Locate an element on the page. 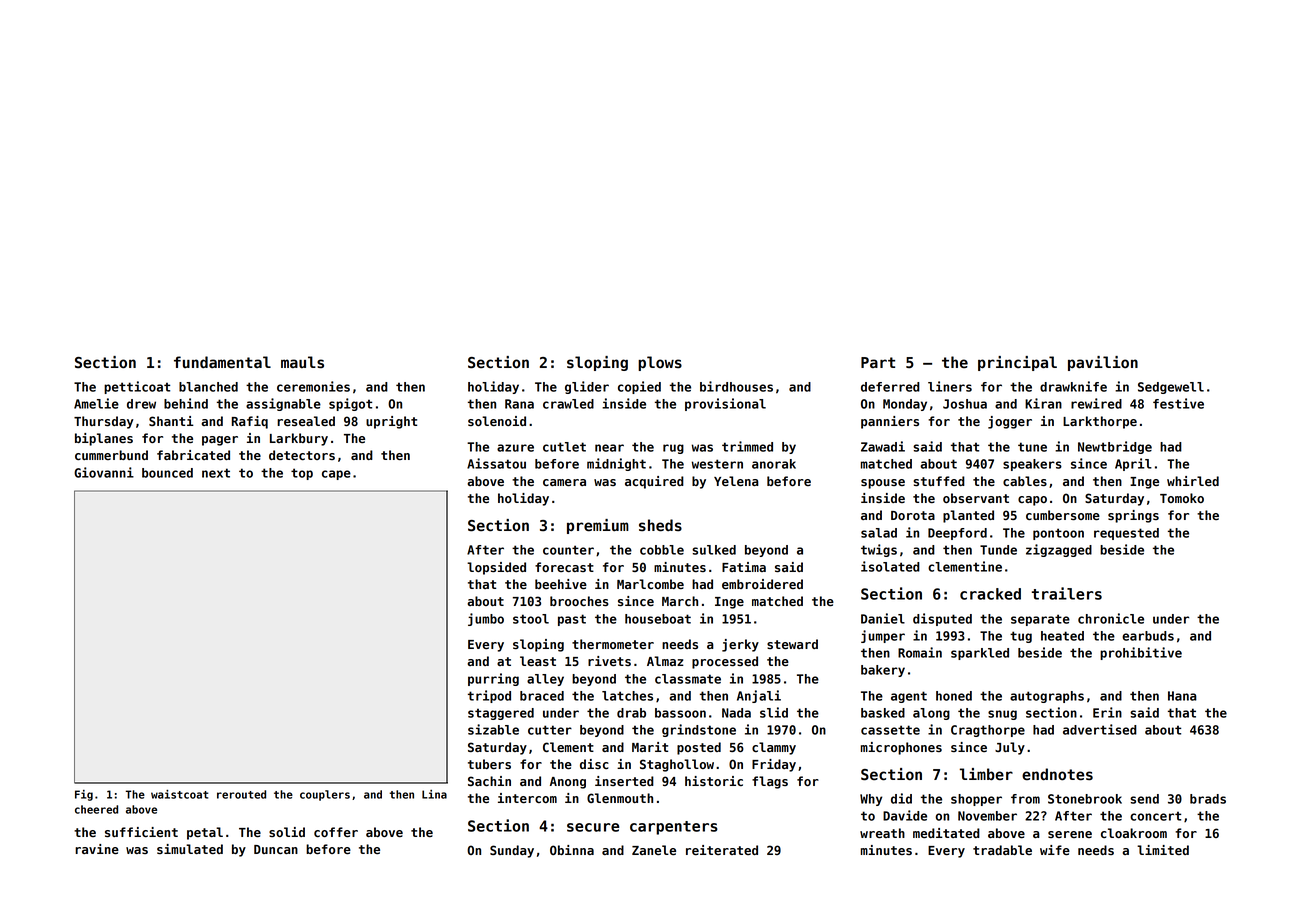 This image has width=1308, height=924. waistcoat is located at coordinates (180, 794).
